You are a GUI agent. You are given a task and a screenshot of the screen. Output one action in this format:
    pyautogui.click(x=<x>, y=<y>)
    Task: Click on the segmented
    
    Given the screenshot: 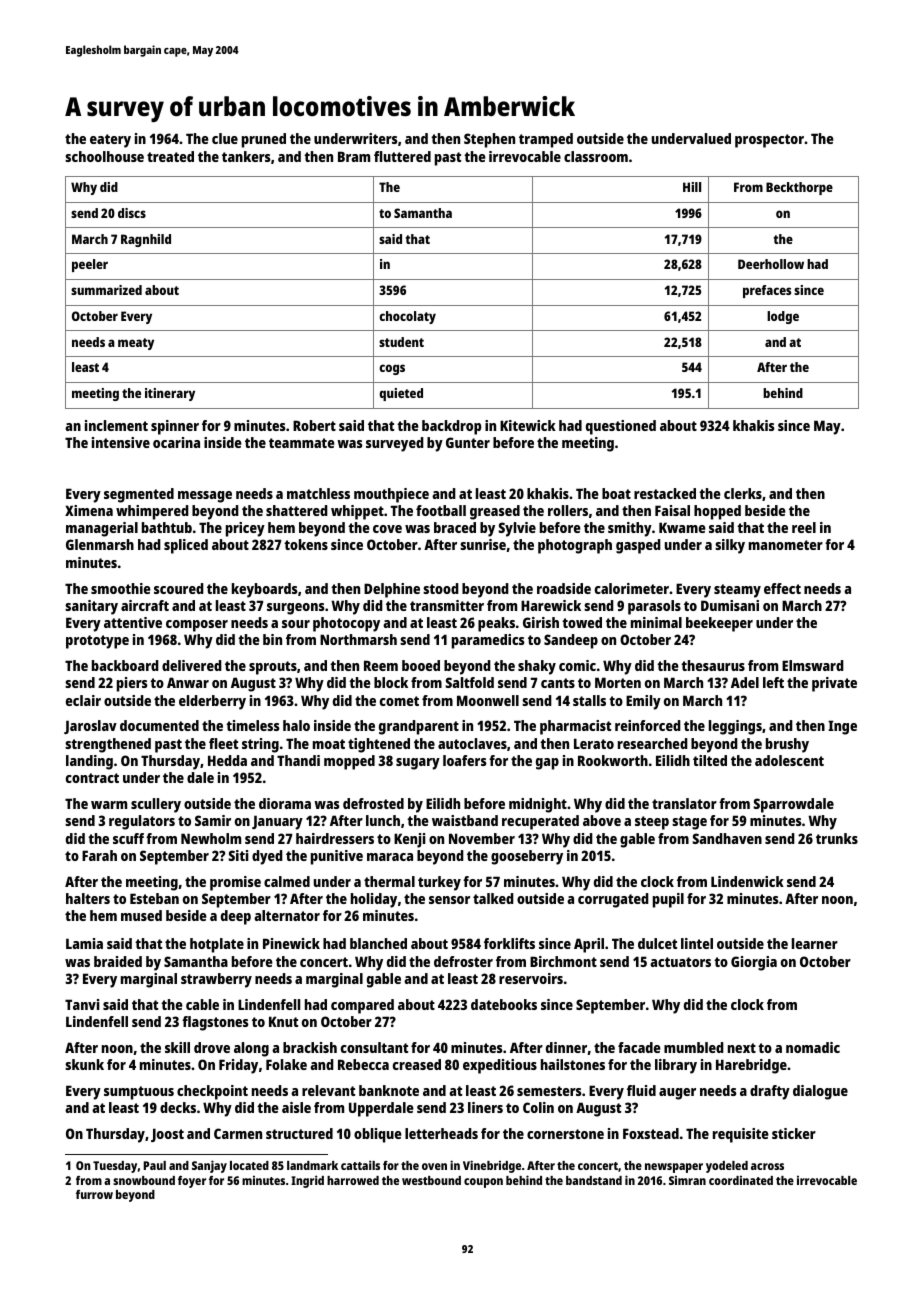 What is the action you would take?
    pyautogui.click(x=139, y=495)
